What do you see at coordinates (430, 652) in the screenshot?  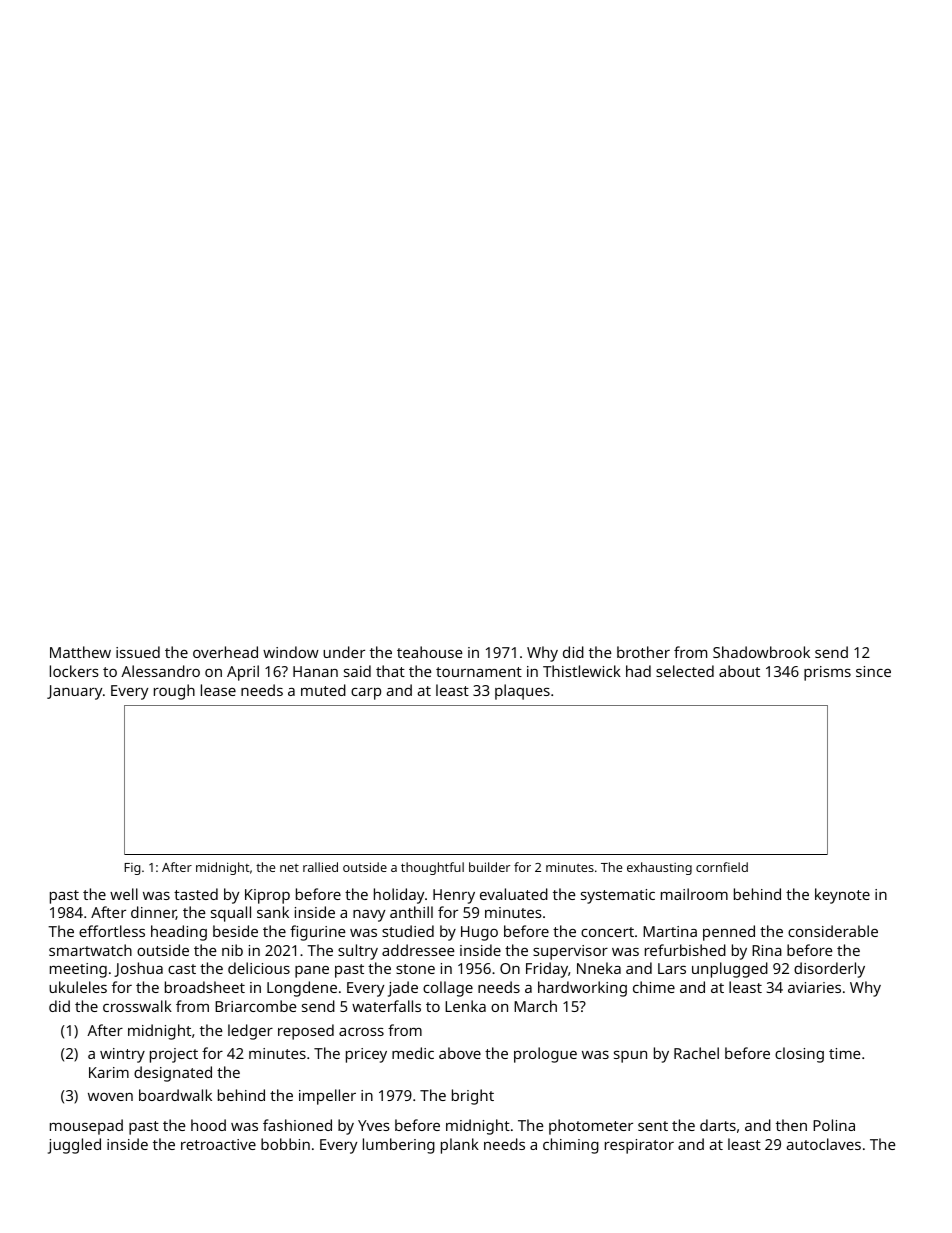 I see `teahouse` at bounding box center [430, 652].
